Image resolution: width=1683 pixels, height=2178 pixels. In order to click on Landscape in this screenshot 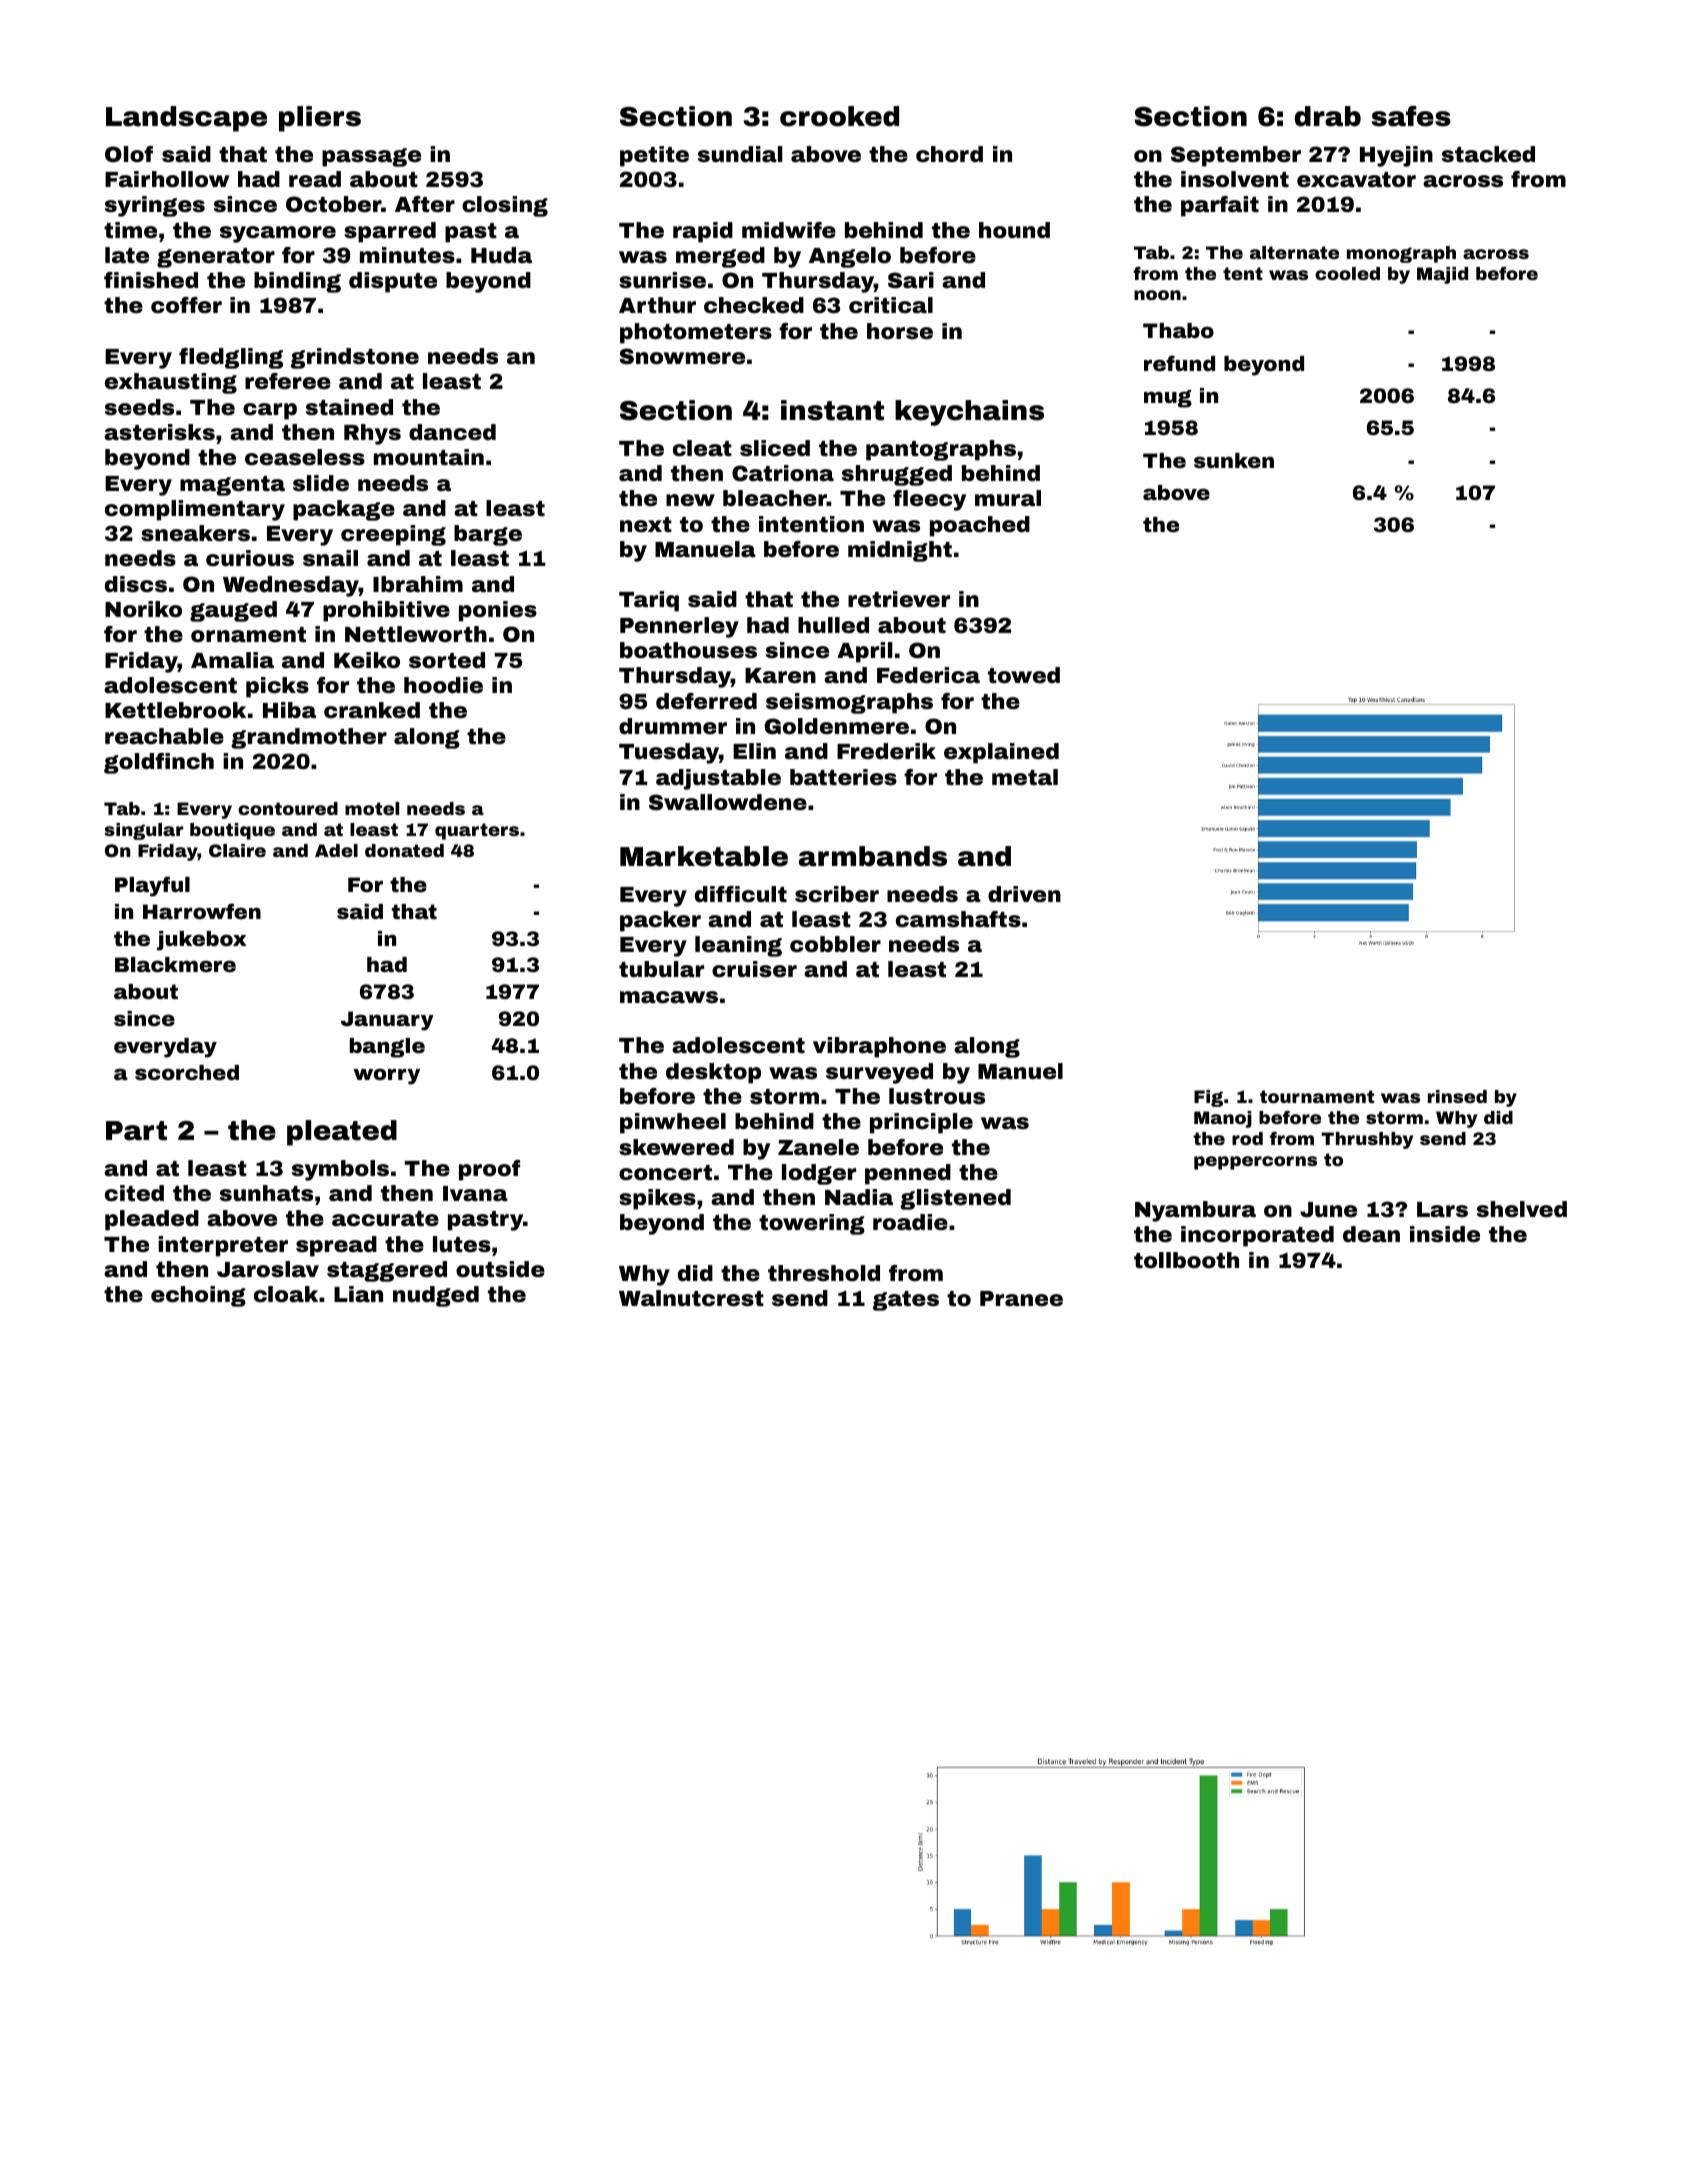, I will do `click(186, 119)`.
